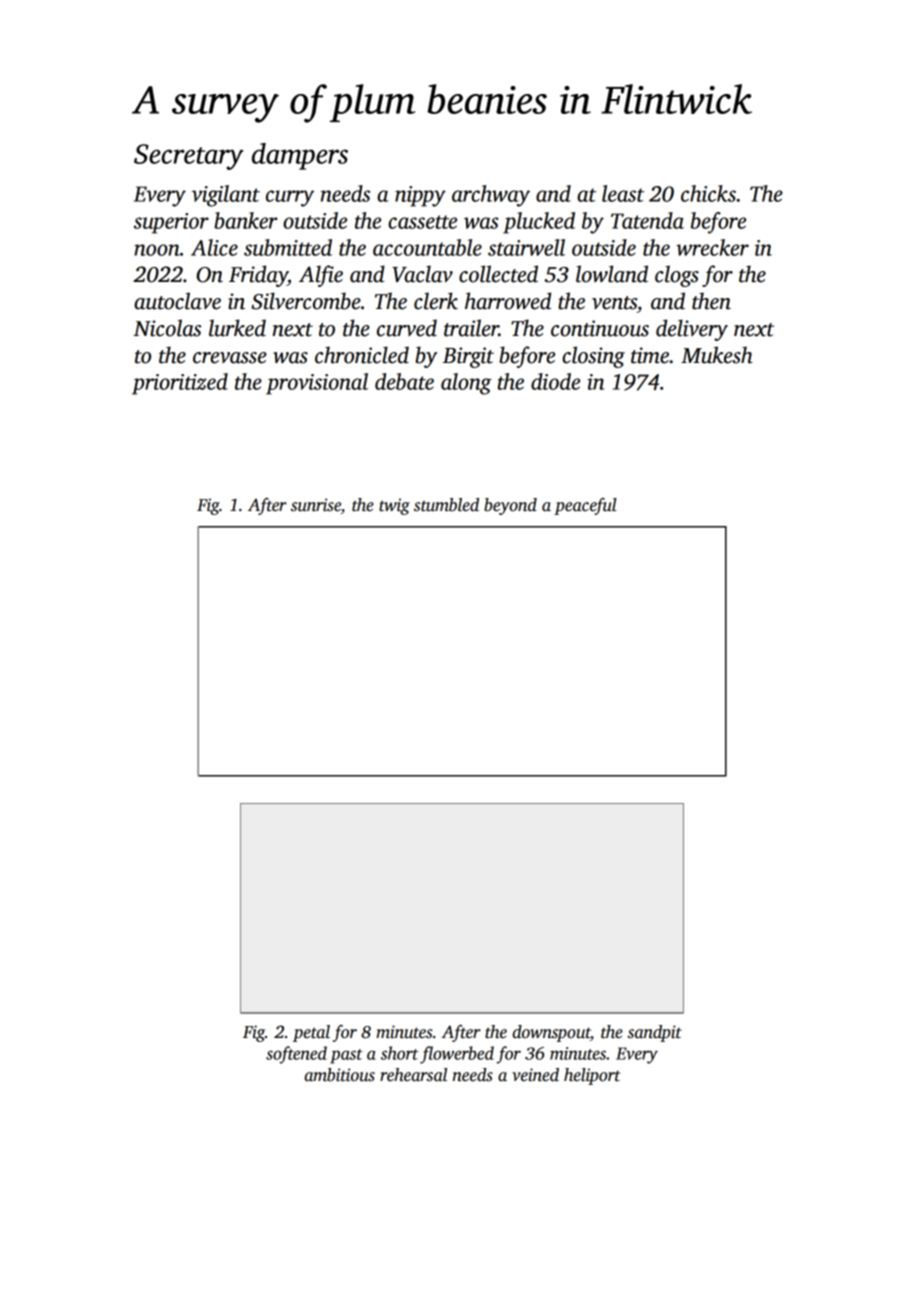 The width and height of the screenshot is (924, 1311). What do you see at coordinates (585, 506) in the screenshot?
I see `peaceful` at bounding box center [585, 506].
